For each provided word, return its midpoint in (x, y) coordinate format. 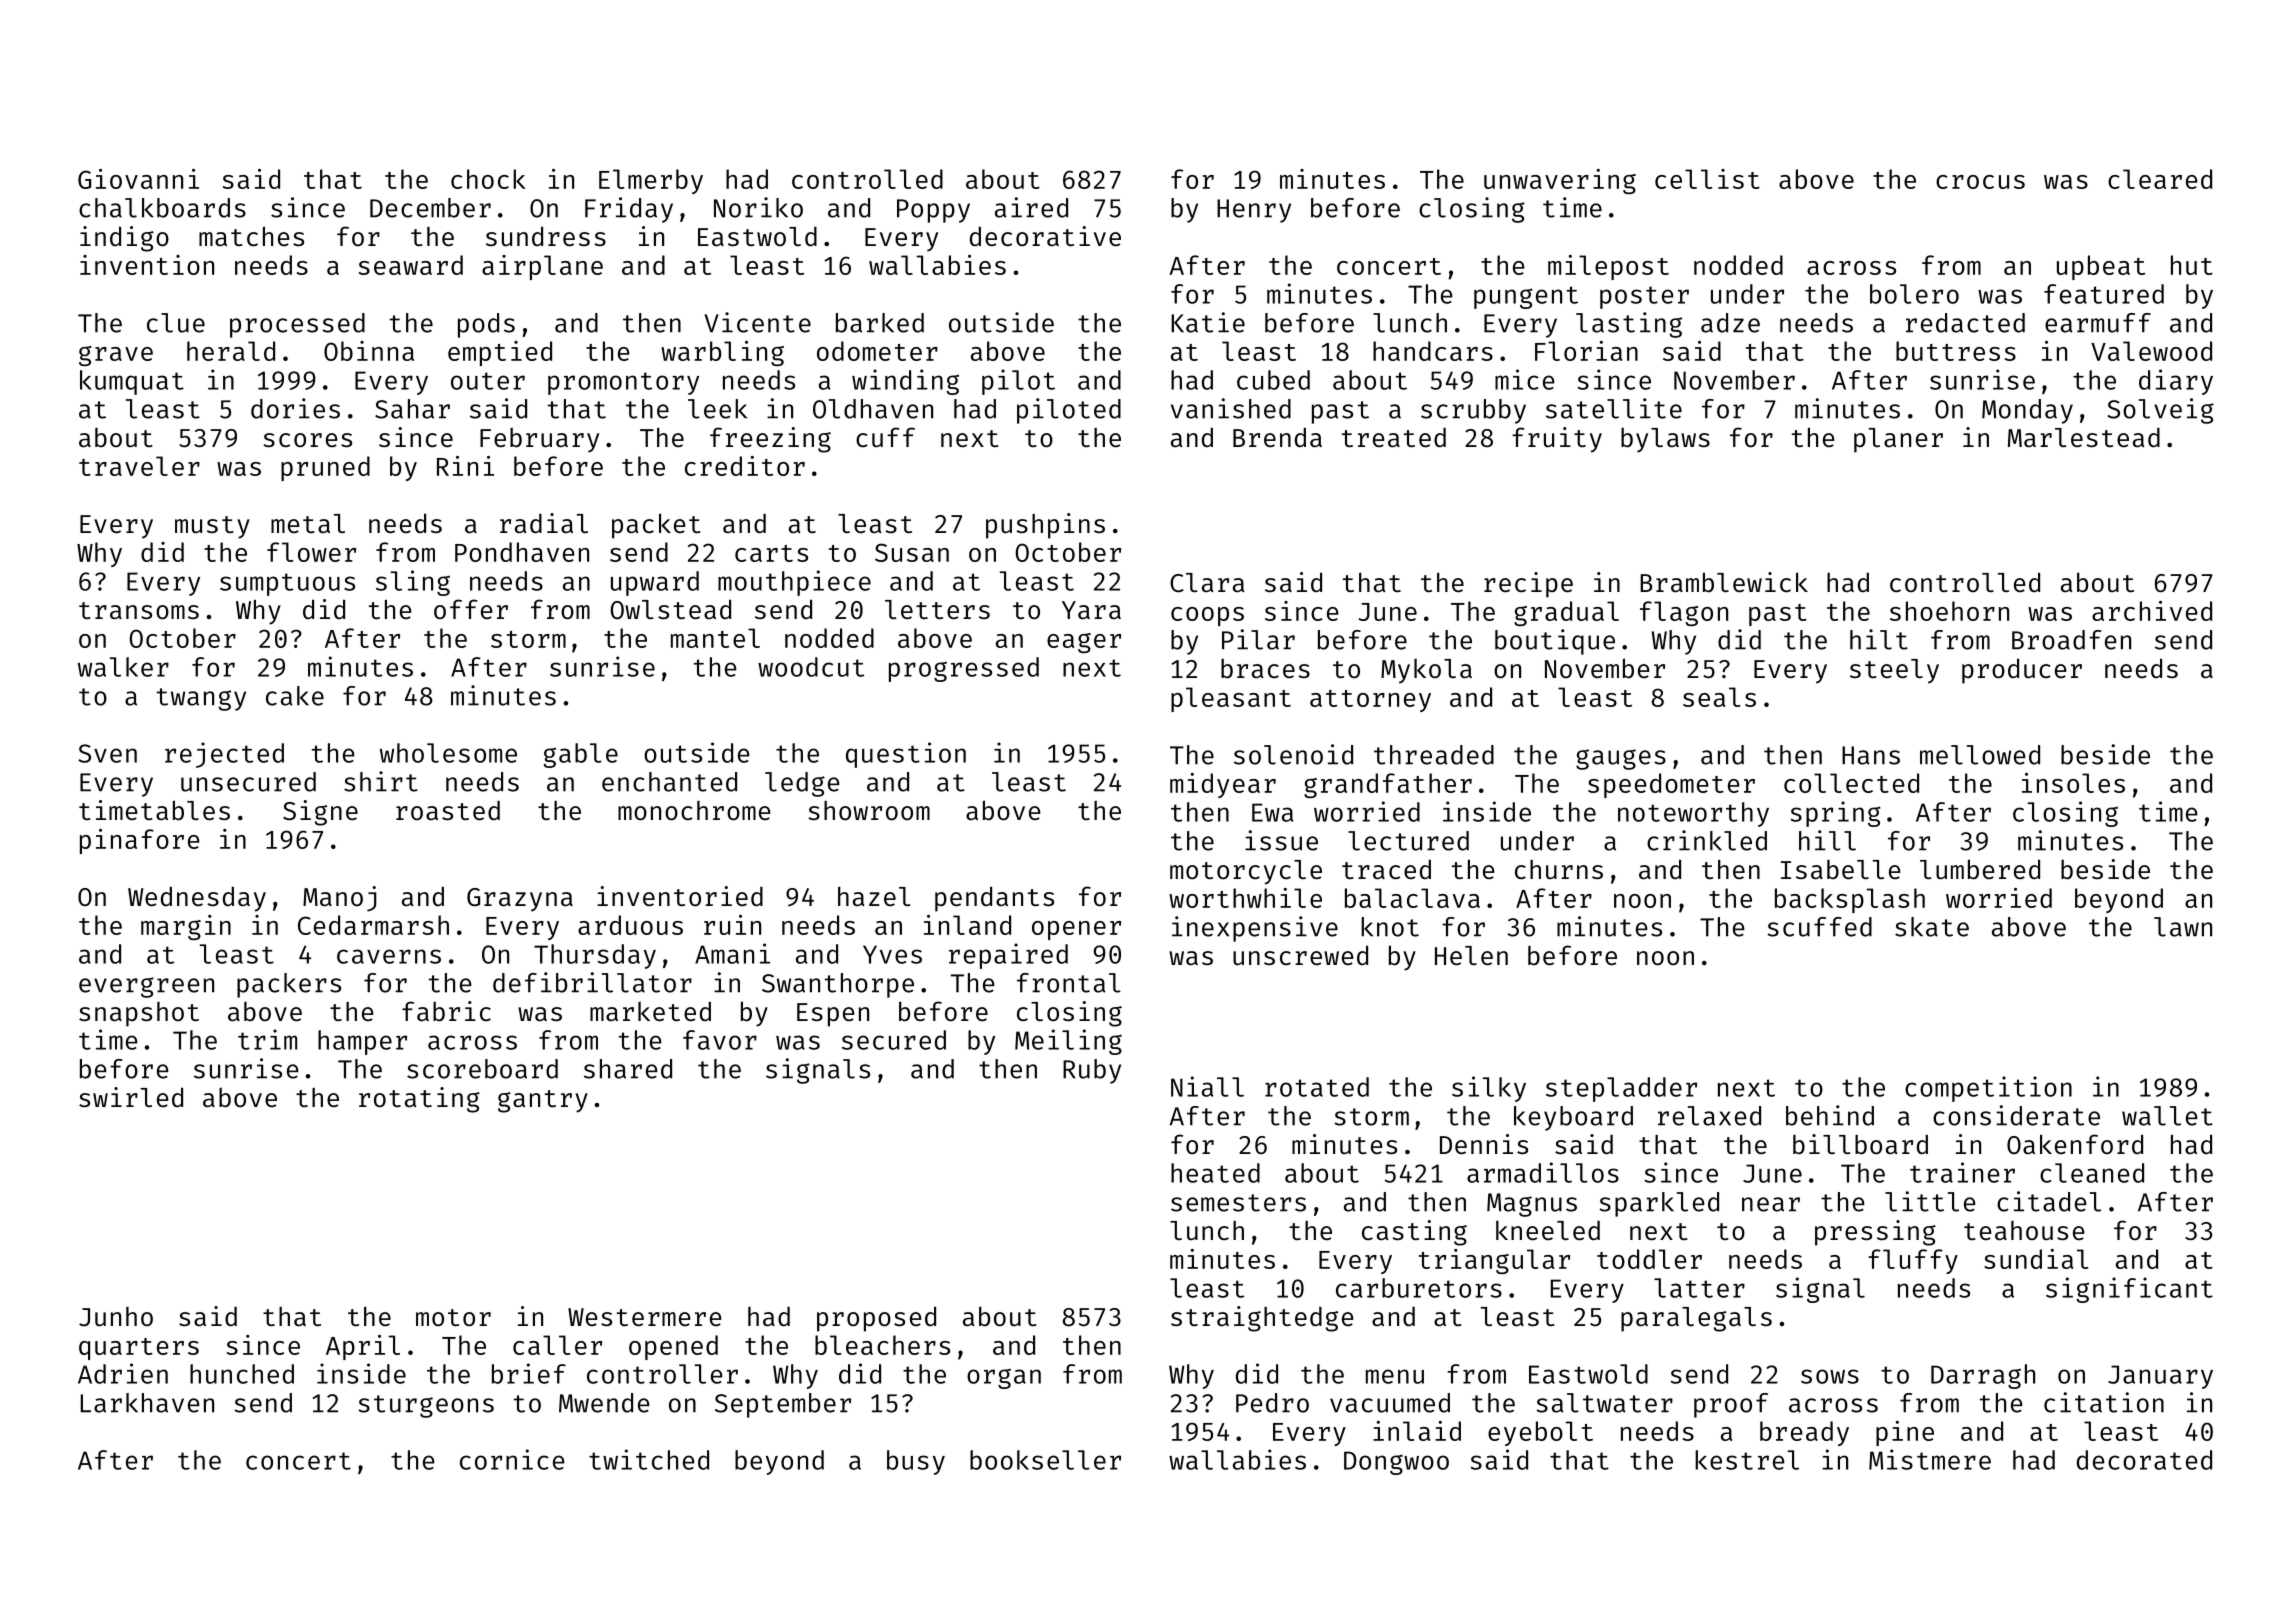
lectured (1408, 841)
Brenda (1277, 437)
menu (1395, 1376)
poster (1644, 297)
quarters (139, 1349)
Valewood (2151, 351)
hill (1827, 840)
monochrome (694, 811)
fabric (446, 1011)
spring (1836, 814)
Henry (1254, 211)
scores (307, 440)
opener (1076, 930)
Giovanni (138, 179)
